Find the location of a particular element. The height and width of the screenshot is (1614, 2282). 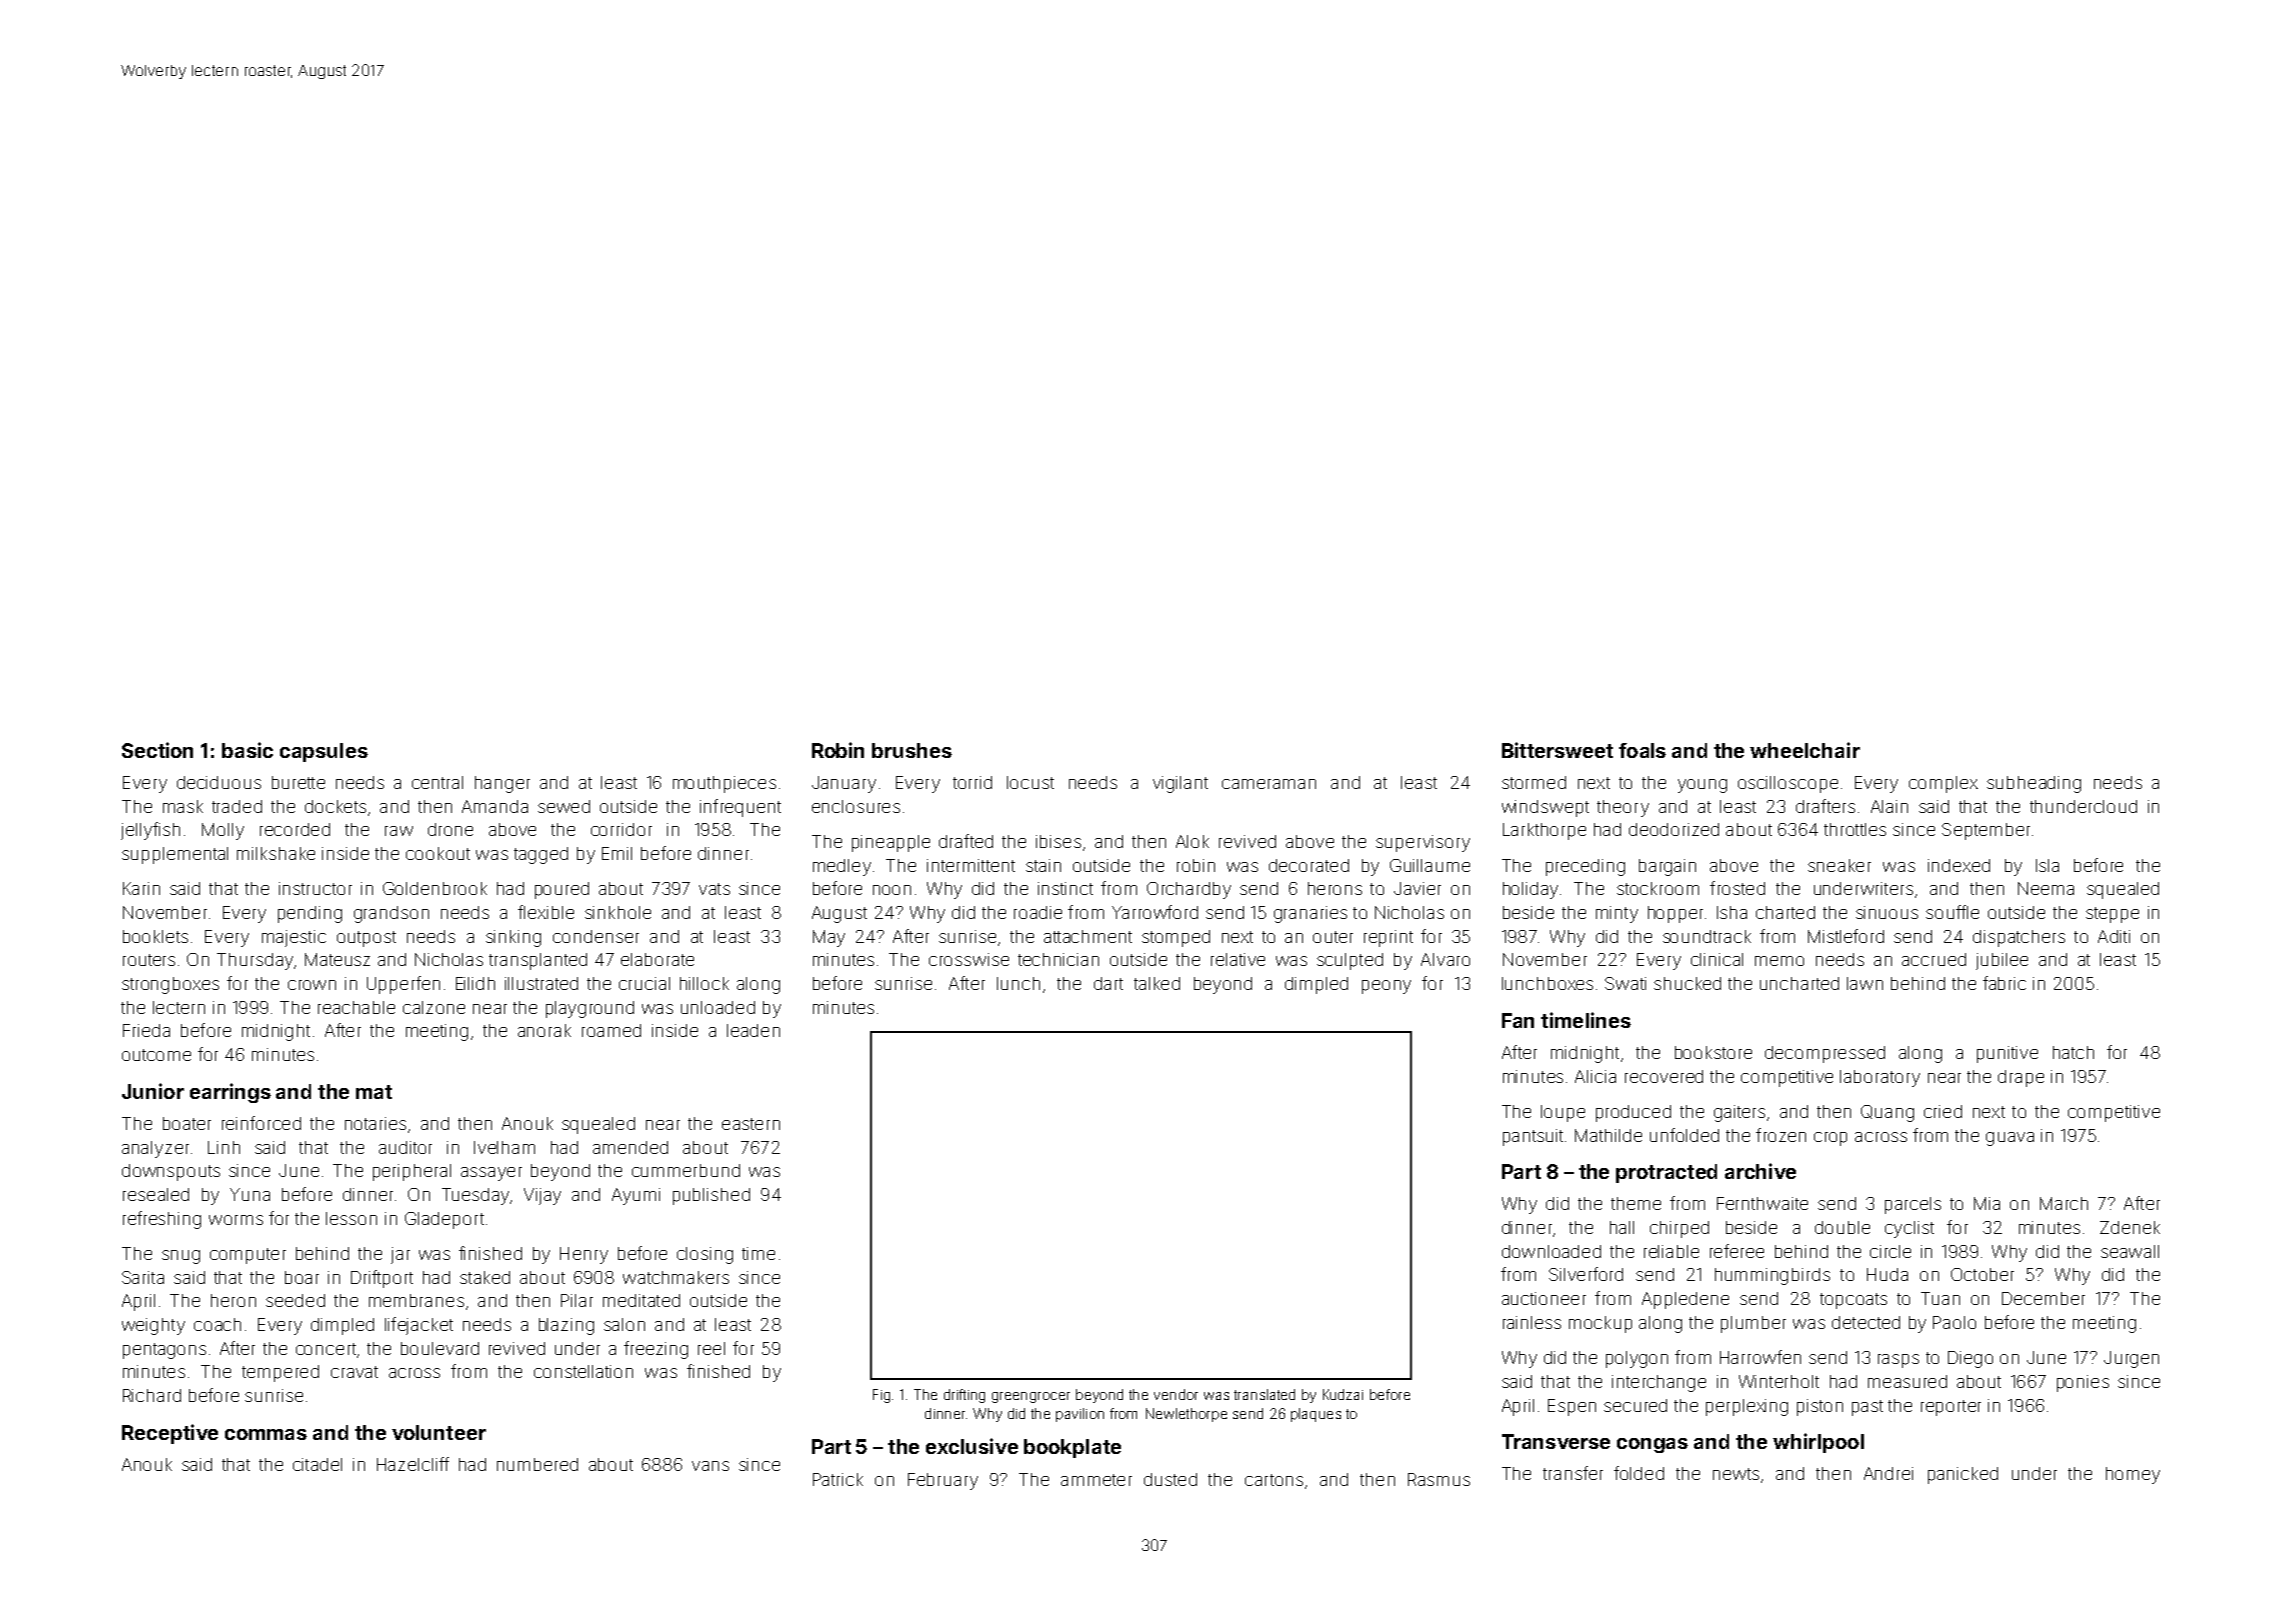

vans is located at coordinates (710, 1466).
